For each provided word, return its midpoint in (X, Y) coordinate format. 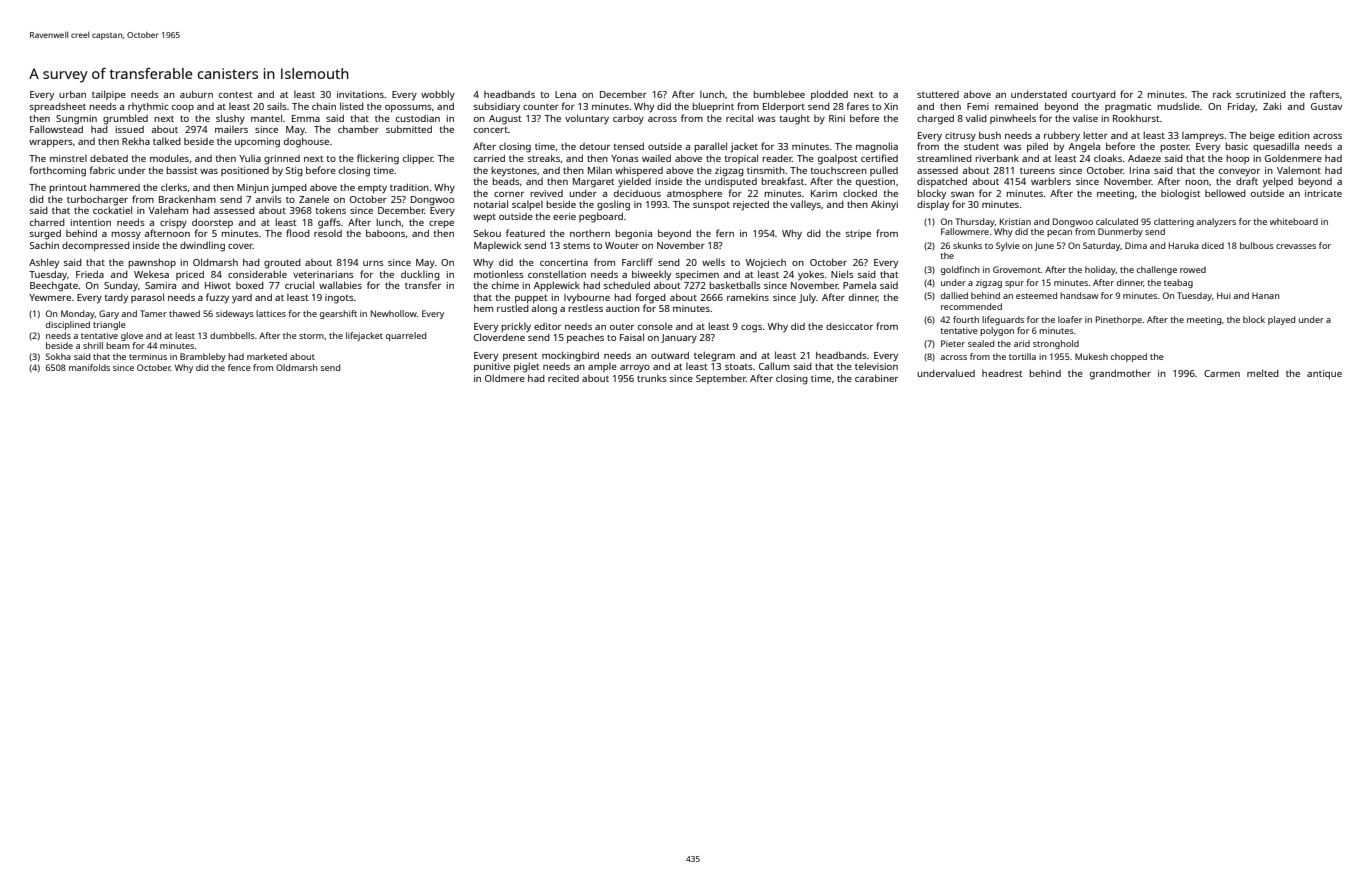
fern (725, 233)
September (721, 379)
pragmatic (1128, 108)
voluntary (587, 119)
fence (239, 367)
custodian (418, 118)
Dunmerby (1120, 232)
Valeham (168, 210)
